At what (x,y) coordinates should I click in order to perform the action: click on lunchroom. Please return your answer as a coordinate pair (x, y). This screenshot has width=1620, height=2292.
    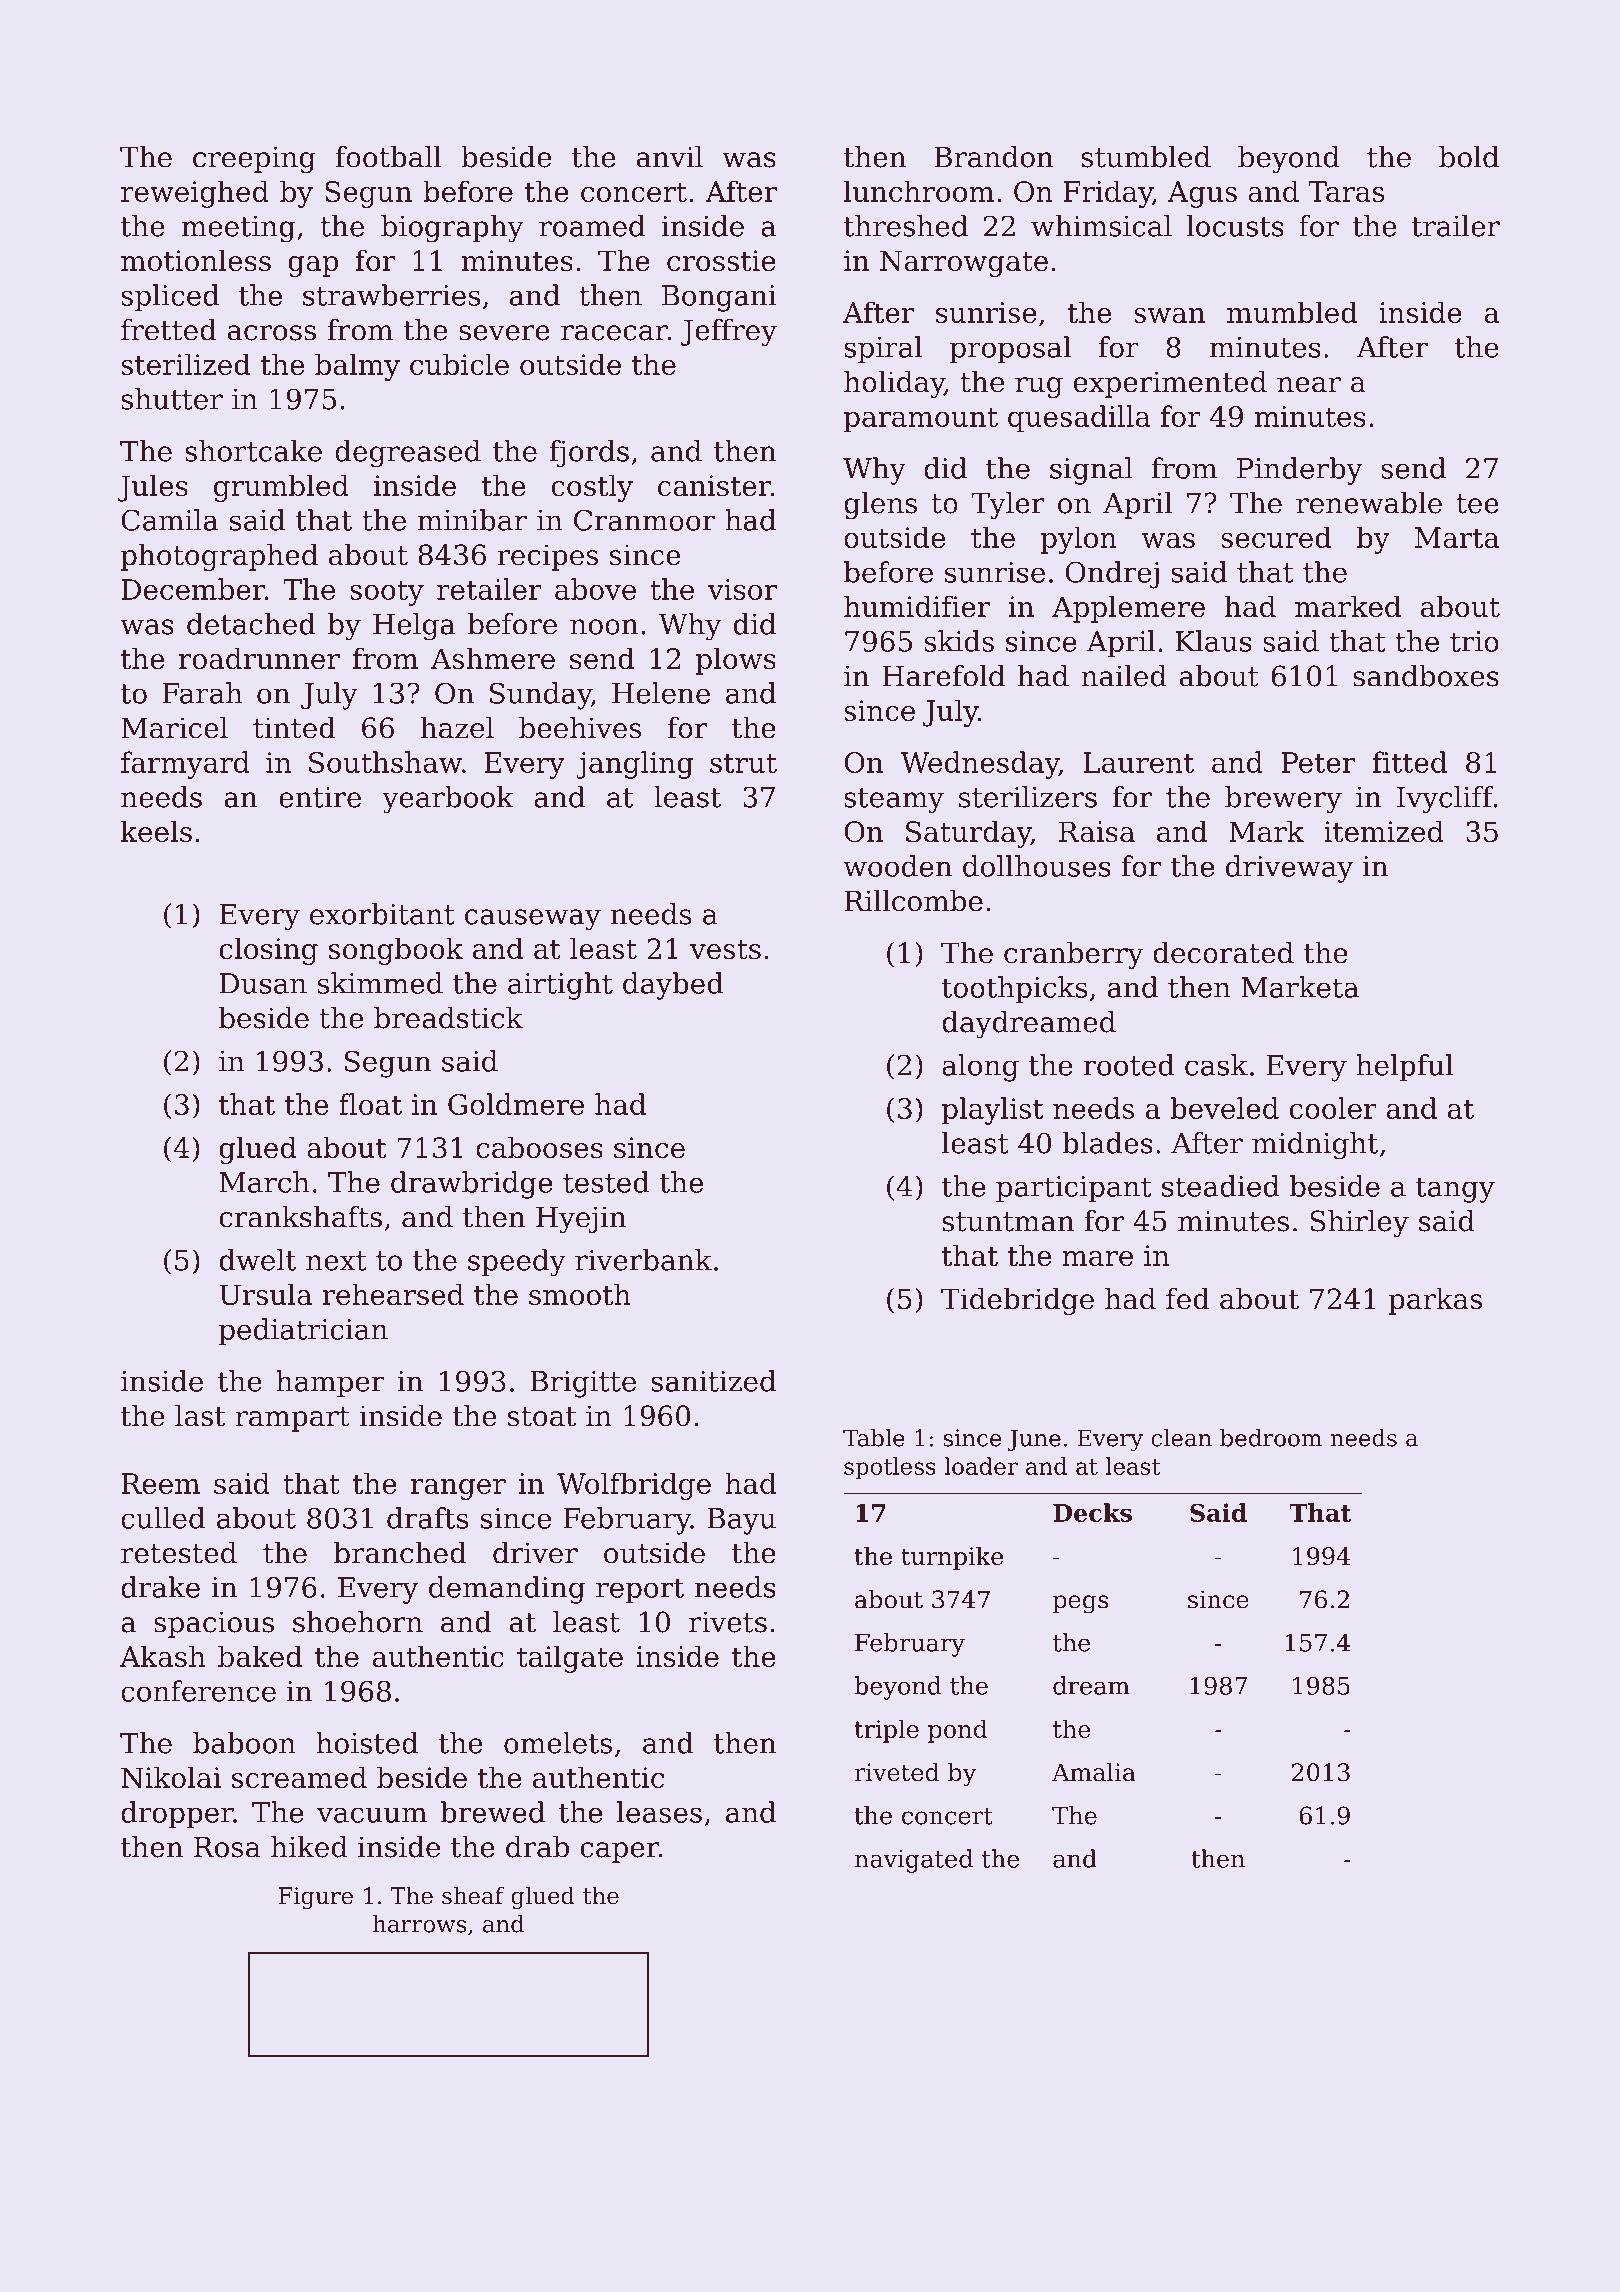
    Looking at the image, I should click on (919, 191).
